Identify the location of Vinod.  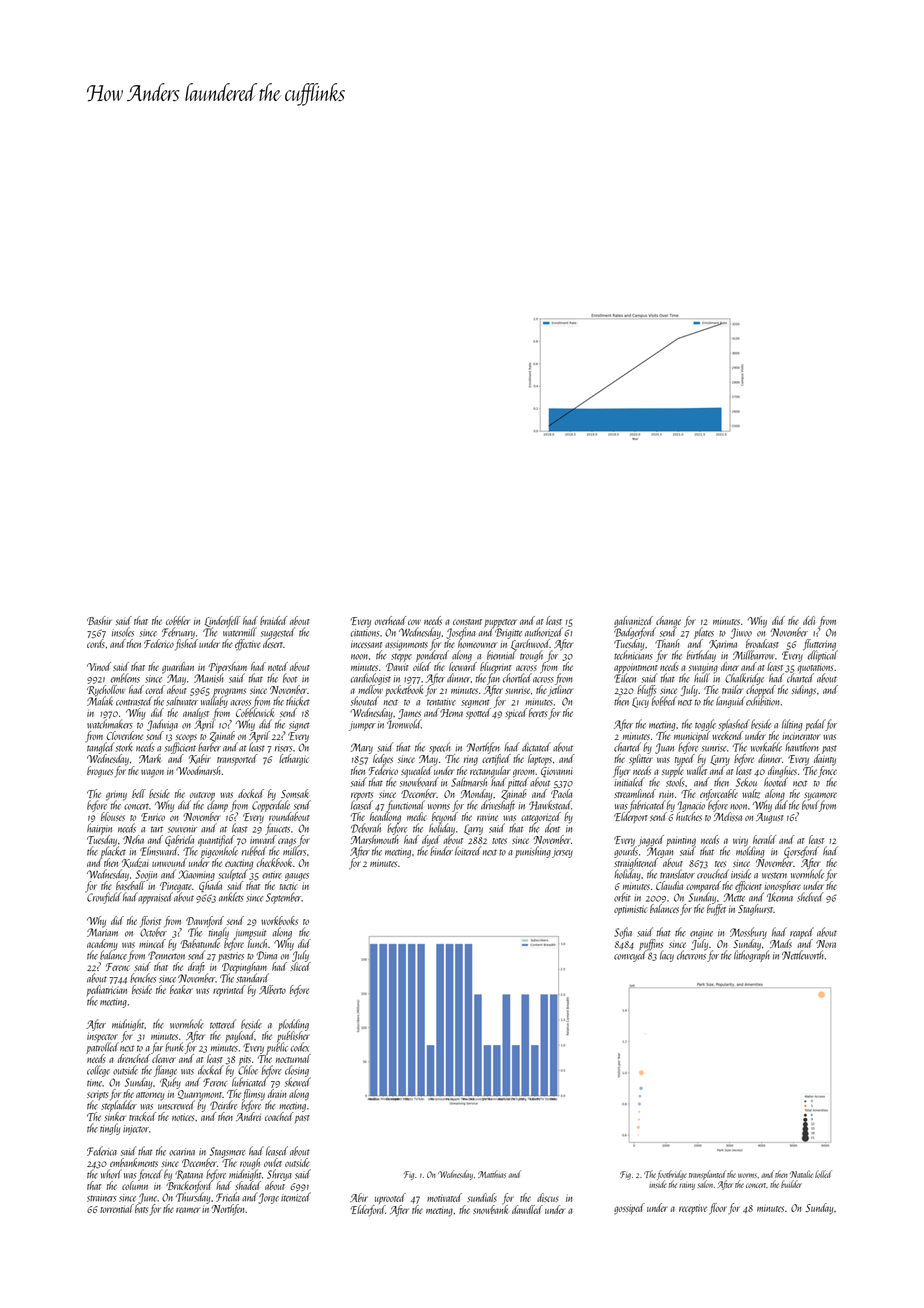
(99, 666).
